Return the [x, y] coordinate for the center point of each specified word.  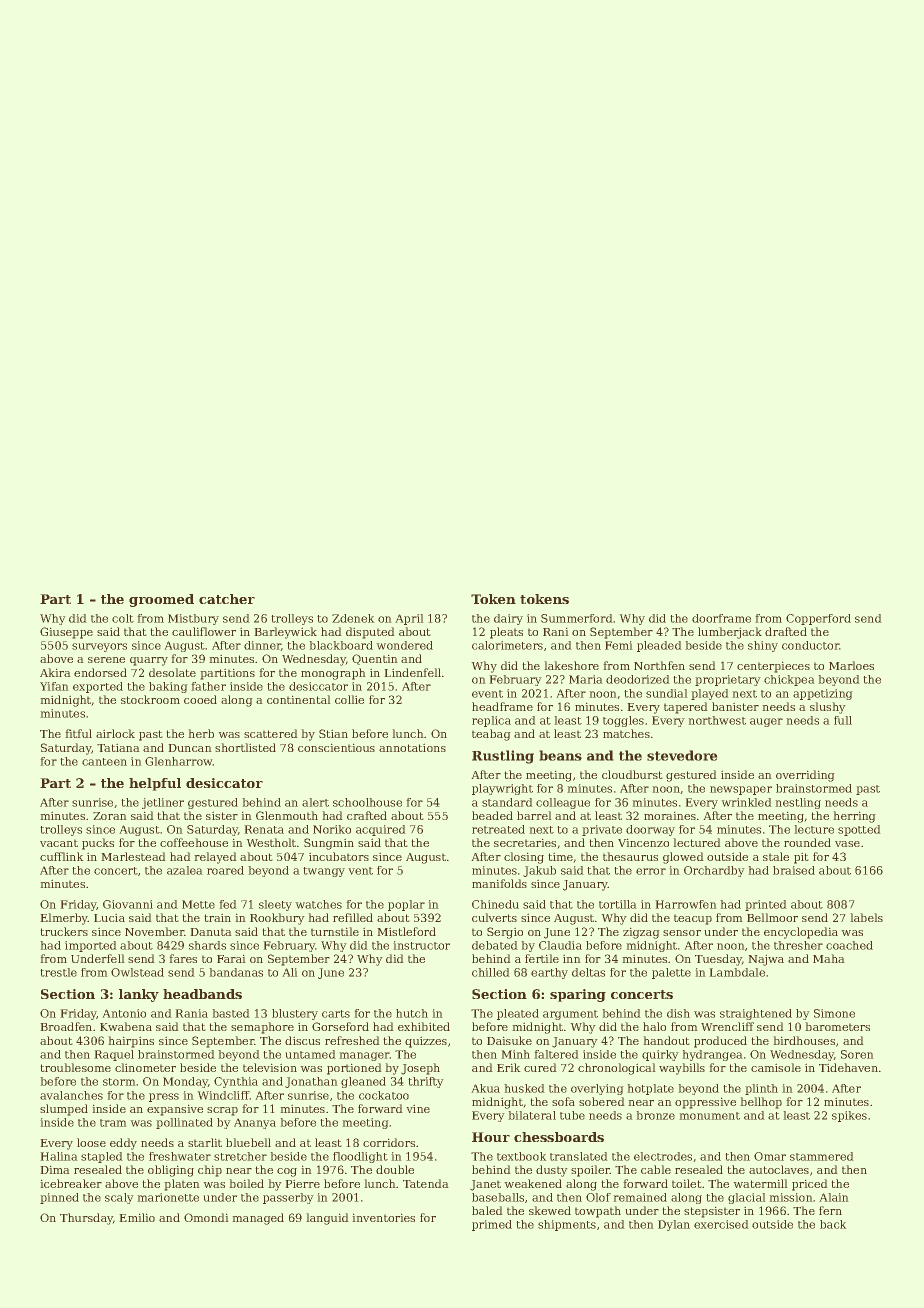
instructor [421, 945]
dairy [508, 619]
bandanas [236, 972]
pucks [98, 844]
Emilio [137, 1217]
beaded [492, 815]
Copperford [818, 619]
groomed [161, 600]
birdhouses [804, 1040]
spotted [859, 830]
